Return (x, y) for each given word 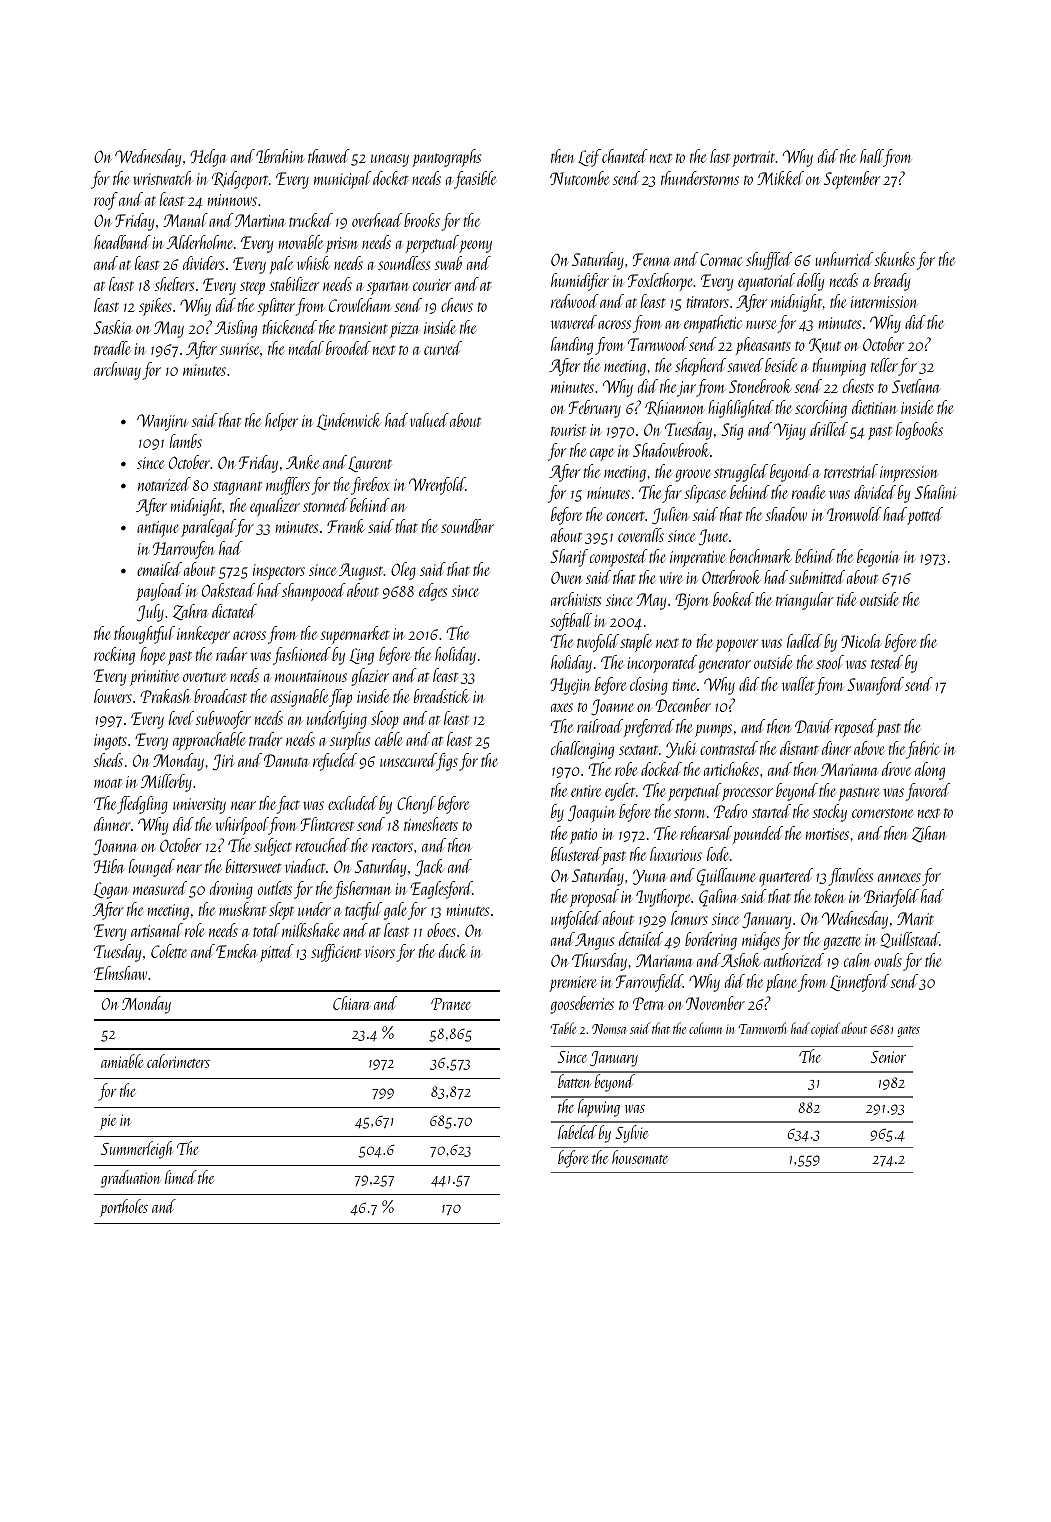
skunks (895, 259)
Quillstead (910, 940)
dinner (112, 824)
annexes (899, 877)
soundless (404, 263)
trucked (311, 220)
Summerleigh (137, 1150)
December (683, 705)
